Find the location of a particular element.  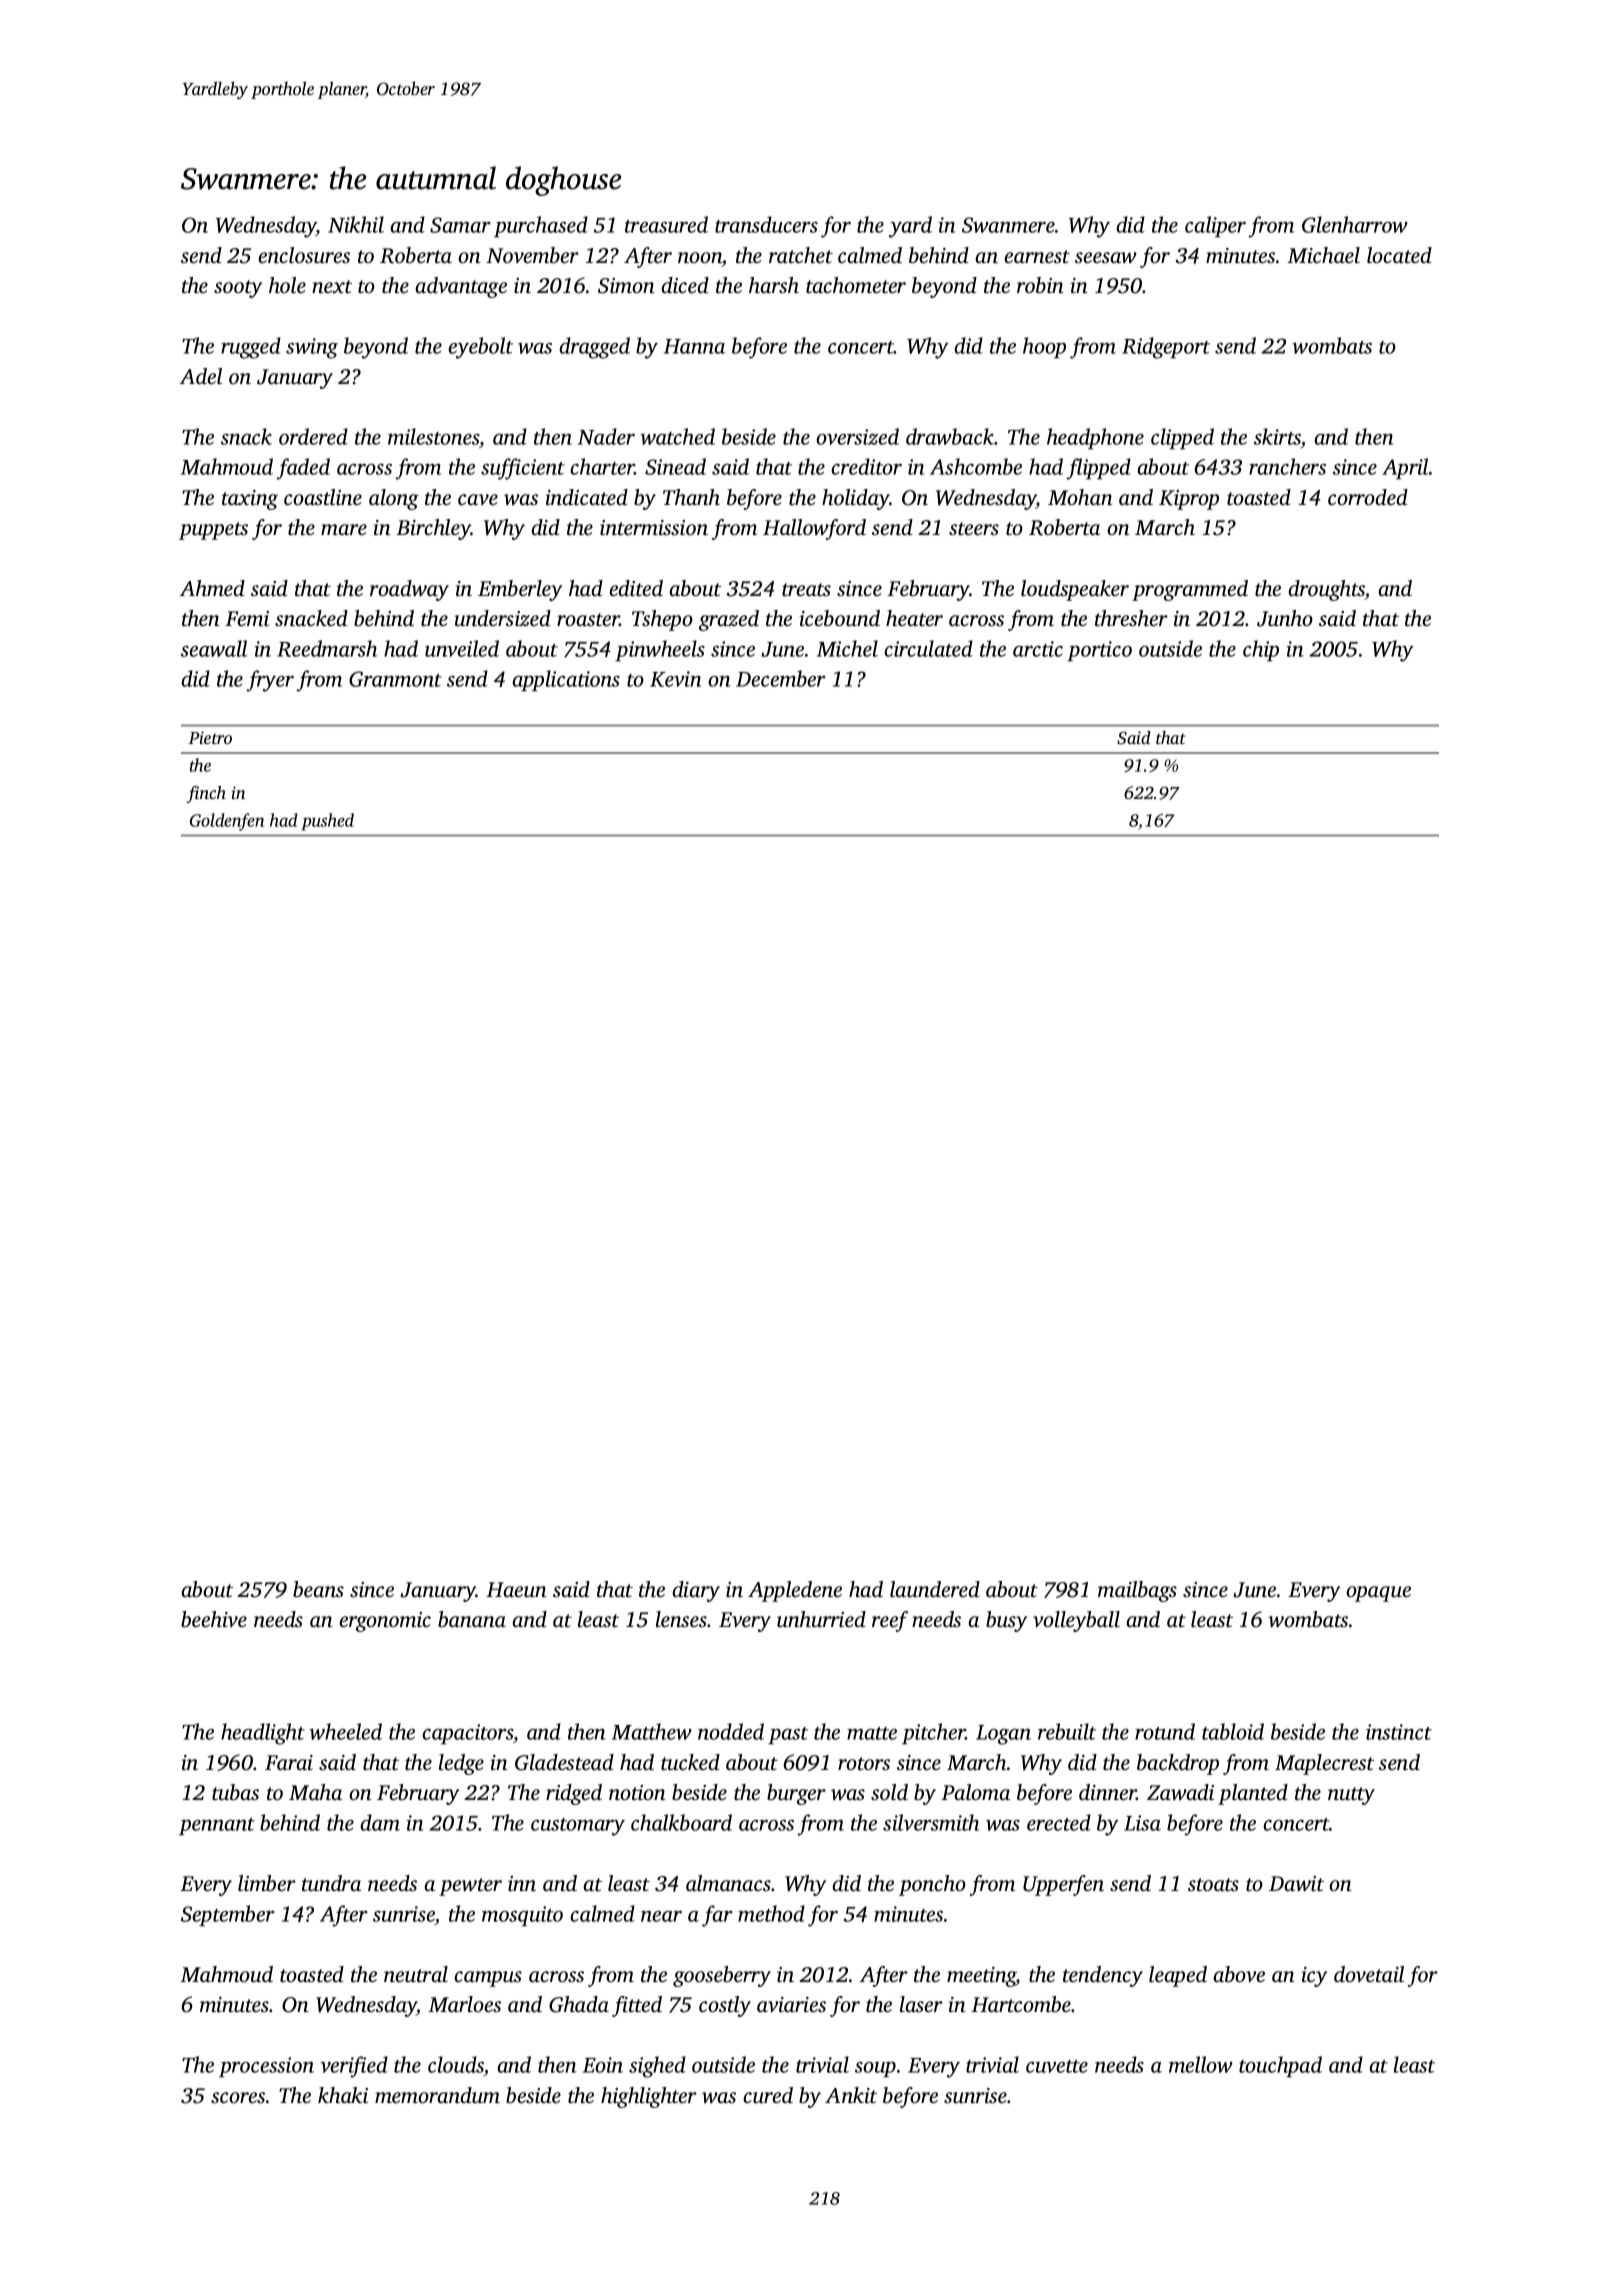

opaque is located at coordinates (1378, 1594).
